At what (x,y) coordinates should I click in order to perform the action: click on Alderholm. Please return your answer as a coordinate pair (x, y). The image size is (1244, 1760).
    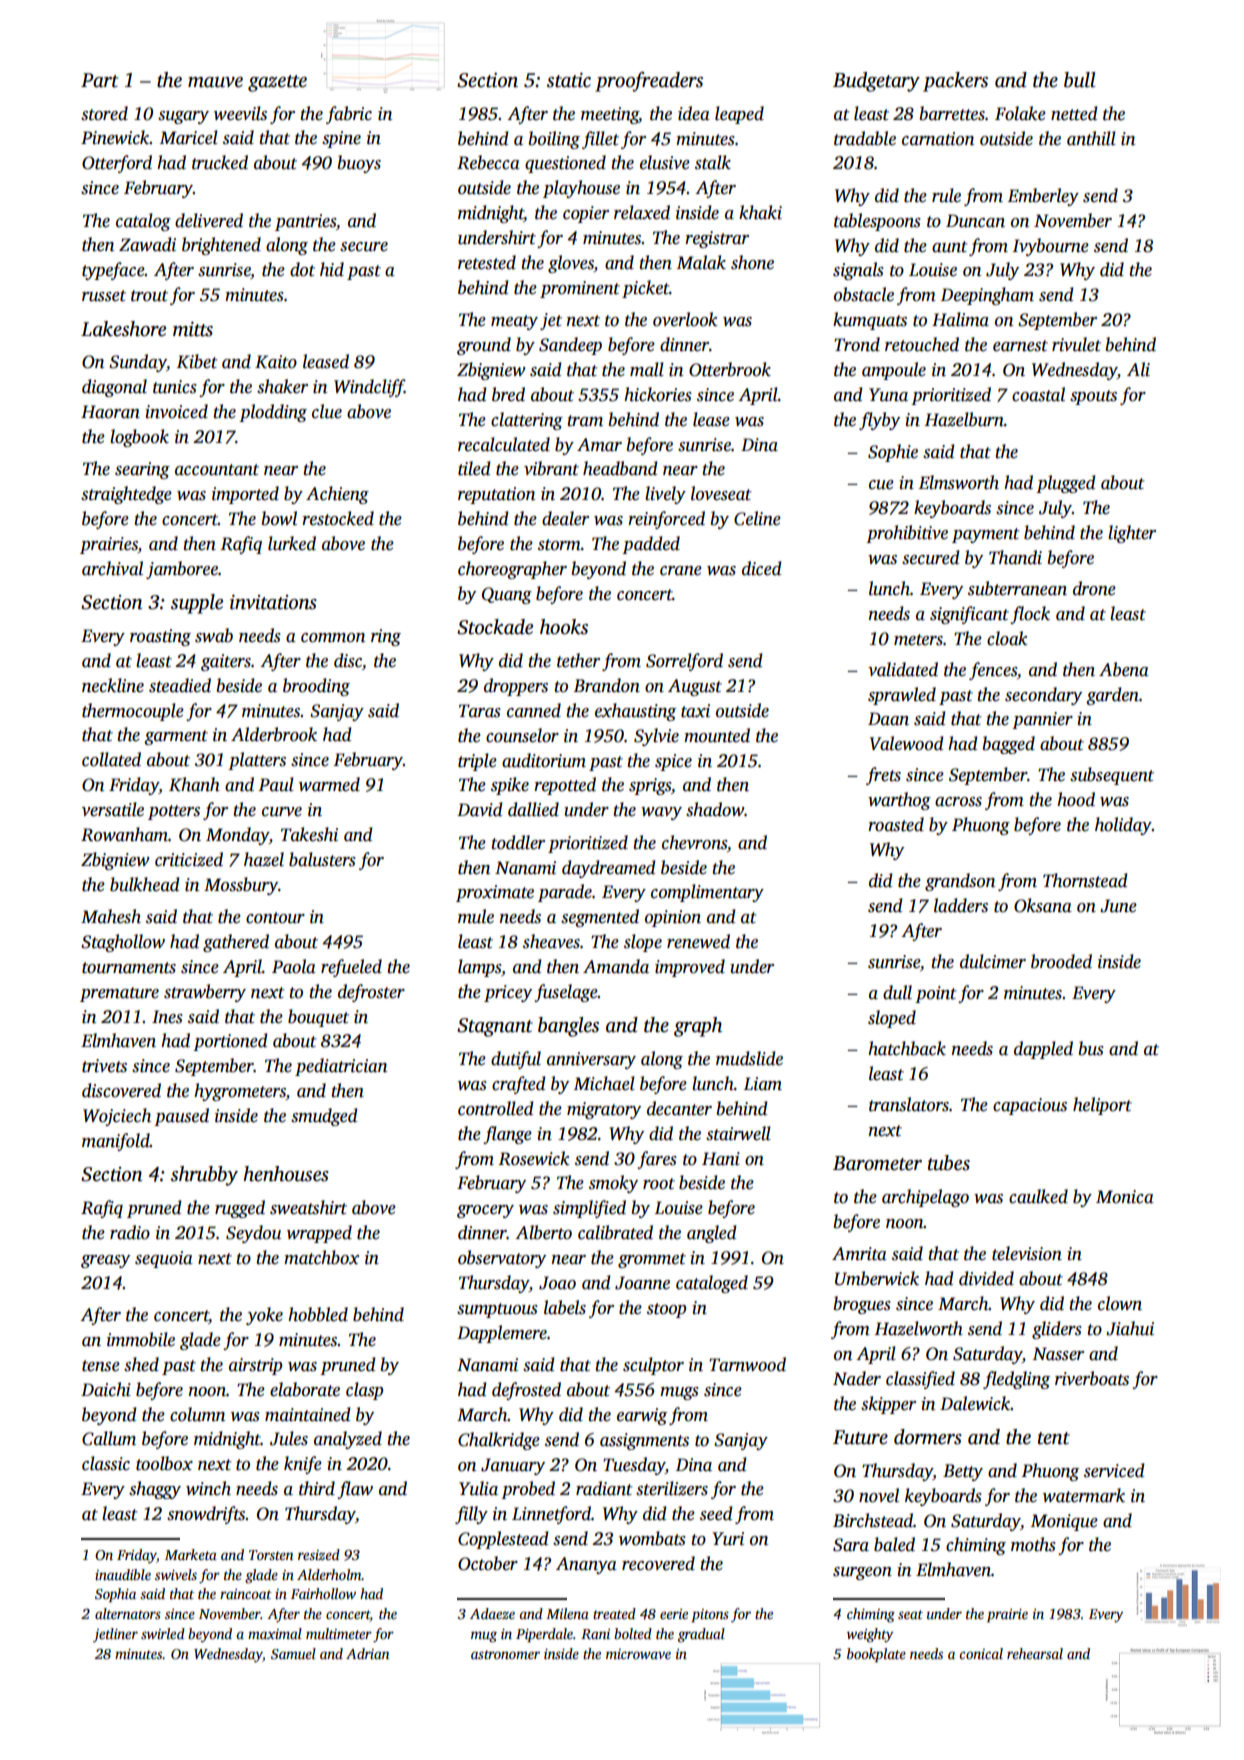
    Looking at the image, I should click on (329, 1574).
